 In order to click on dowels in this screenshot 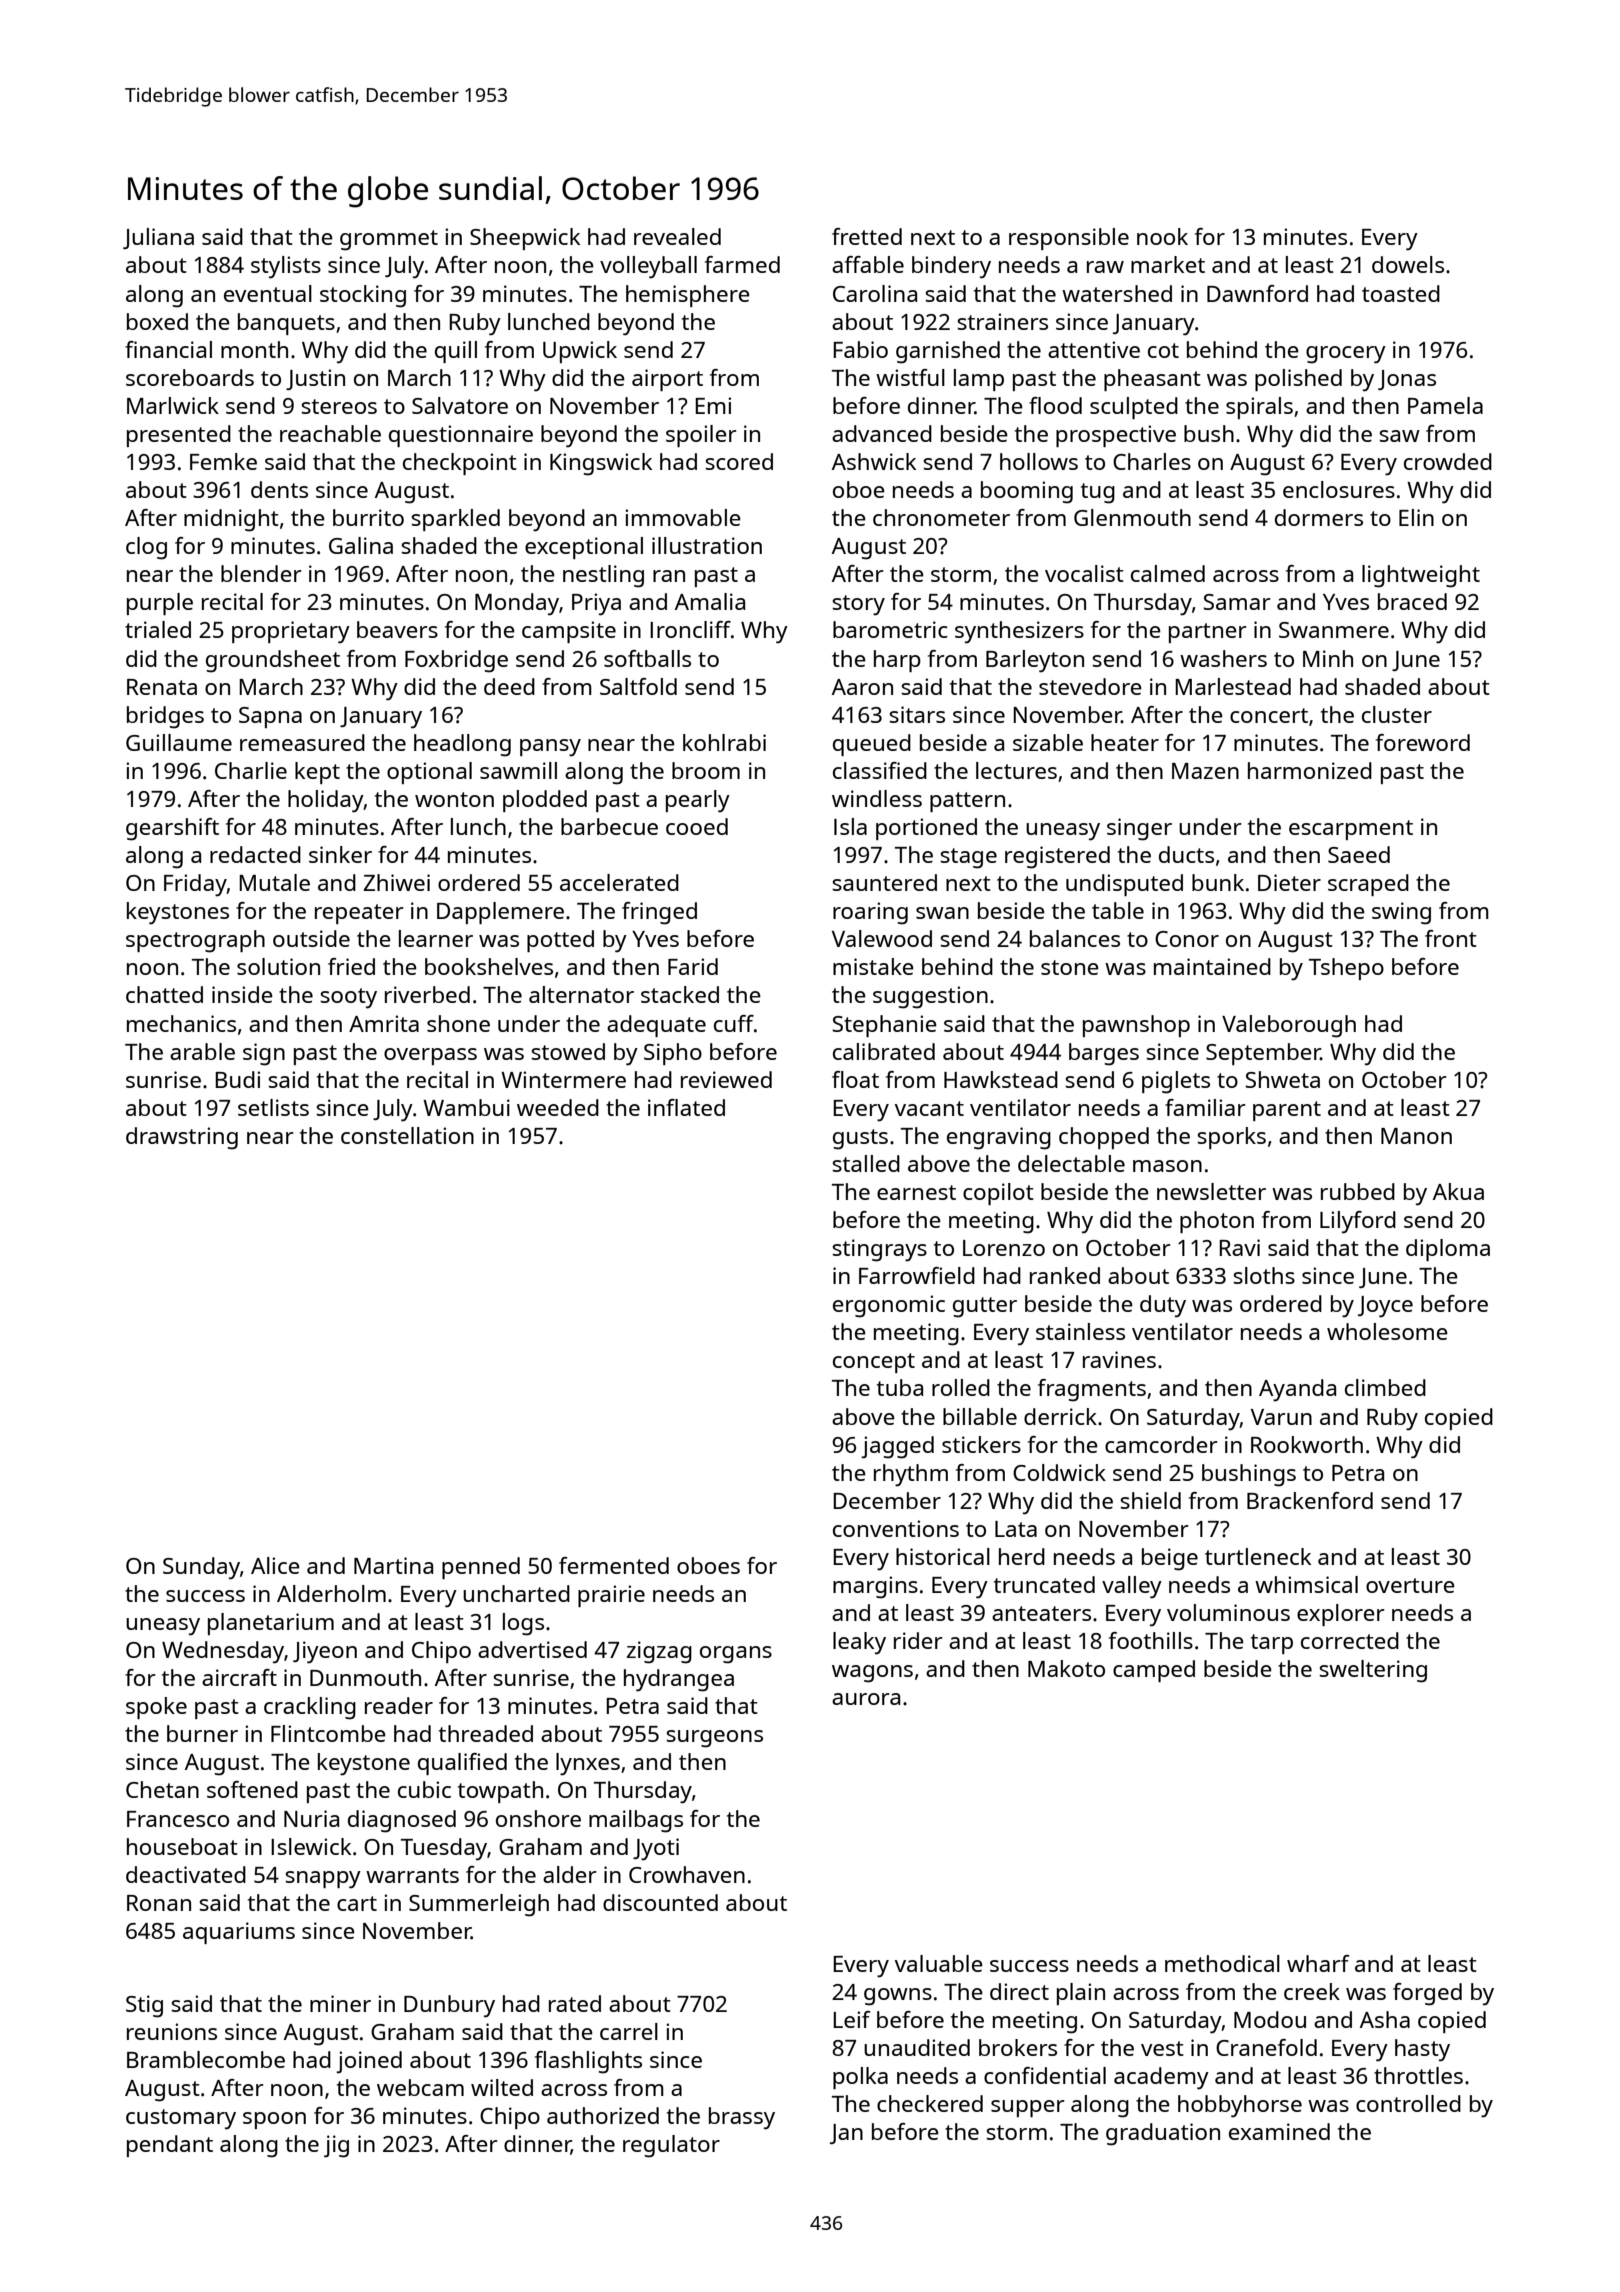, I will do `click(1408, 264)`.
